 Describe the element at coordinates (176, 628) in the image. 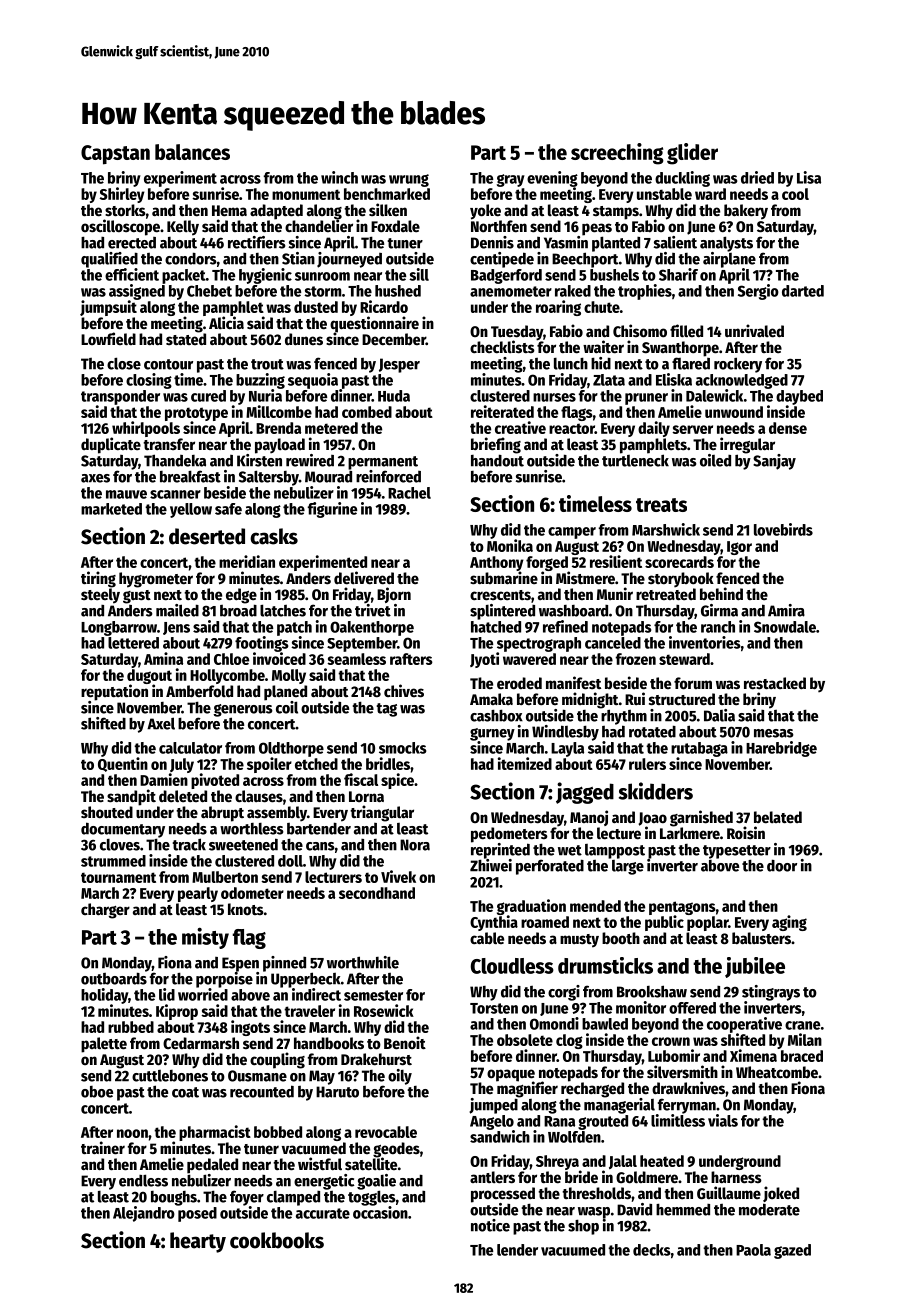

I see `Jens` at that location.
